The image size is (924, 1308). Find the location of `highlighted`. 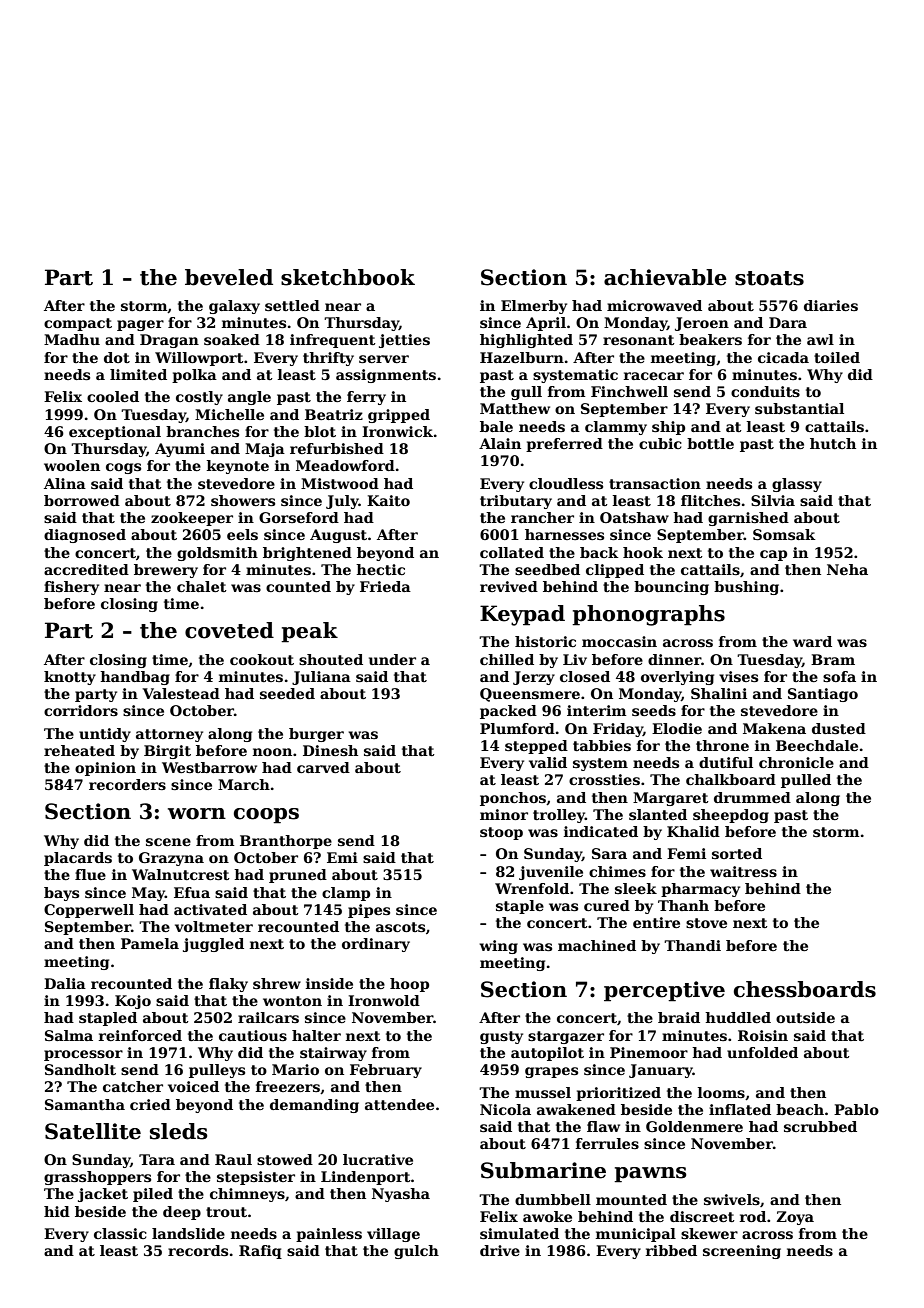

highlighted is located at coordinates (526, 341).
